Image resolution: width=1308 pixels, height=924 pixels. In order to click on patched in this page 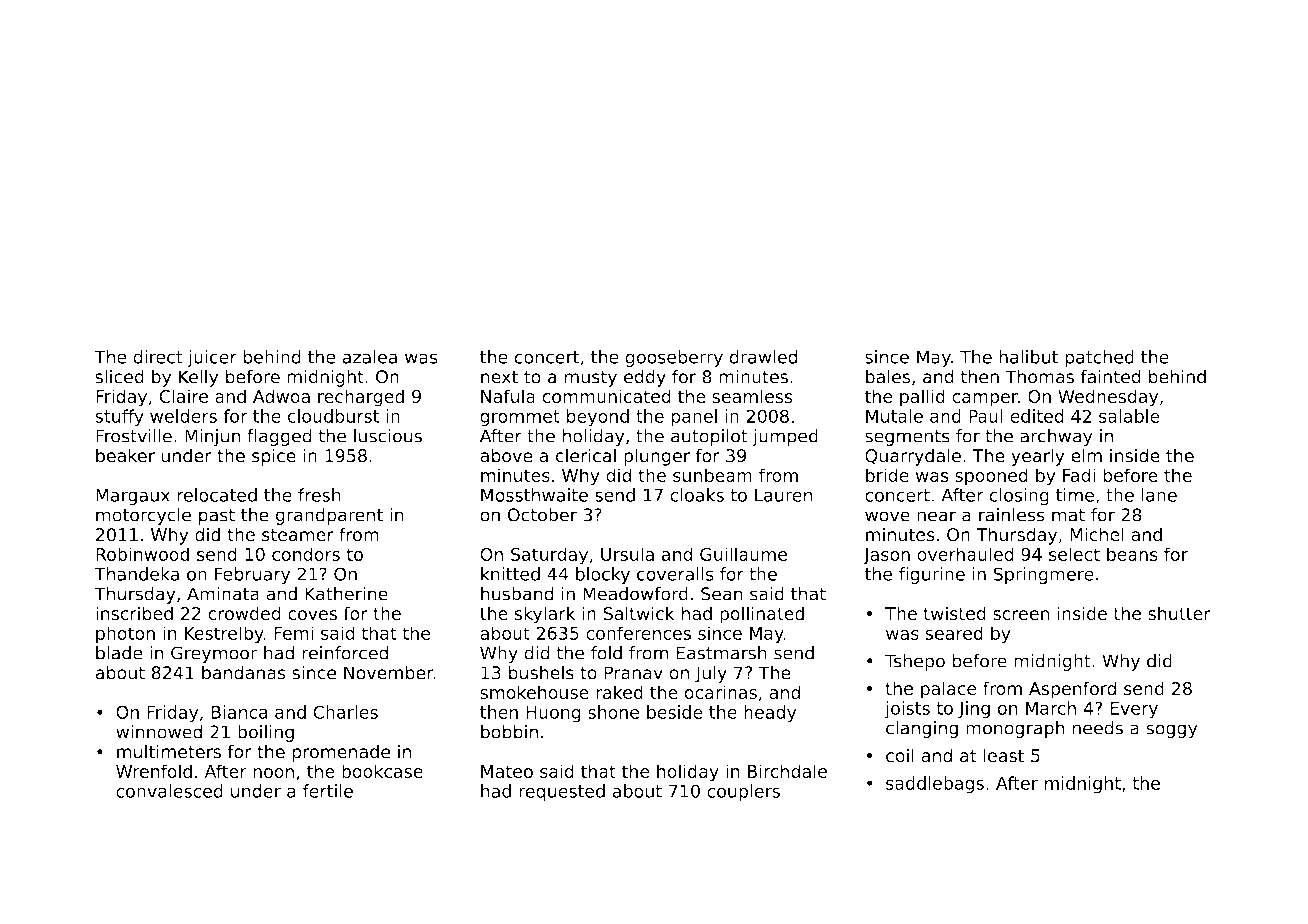, I will do `click(1099, 358)`.
